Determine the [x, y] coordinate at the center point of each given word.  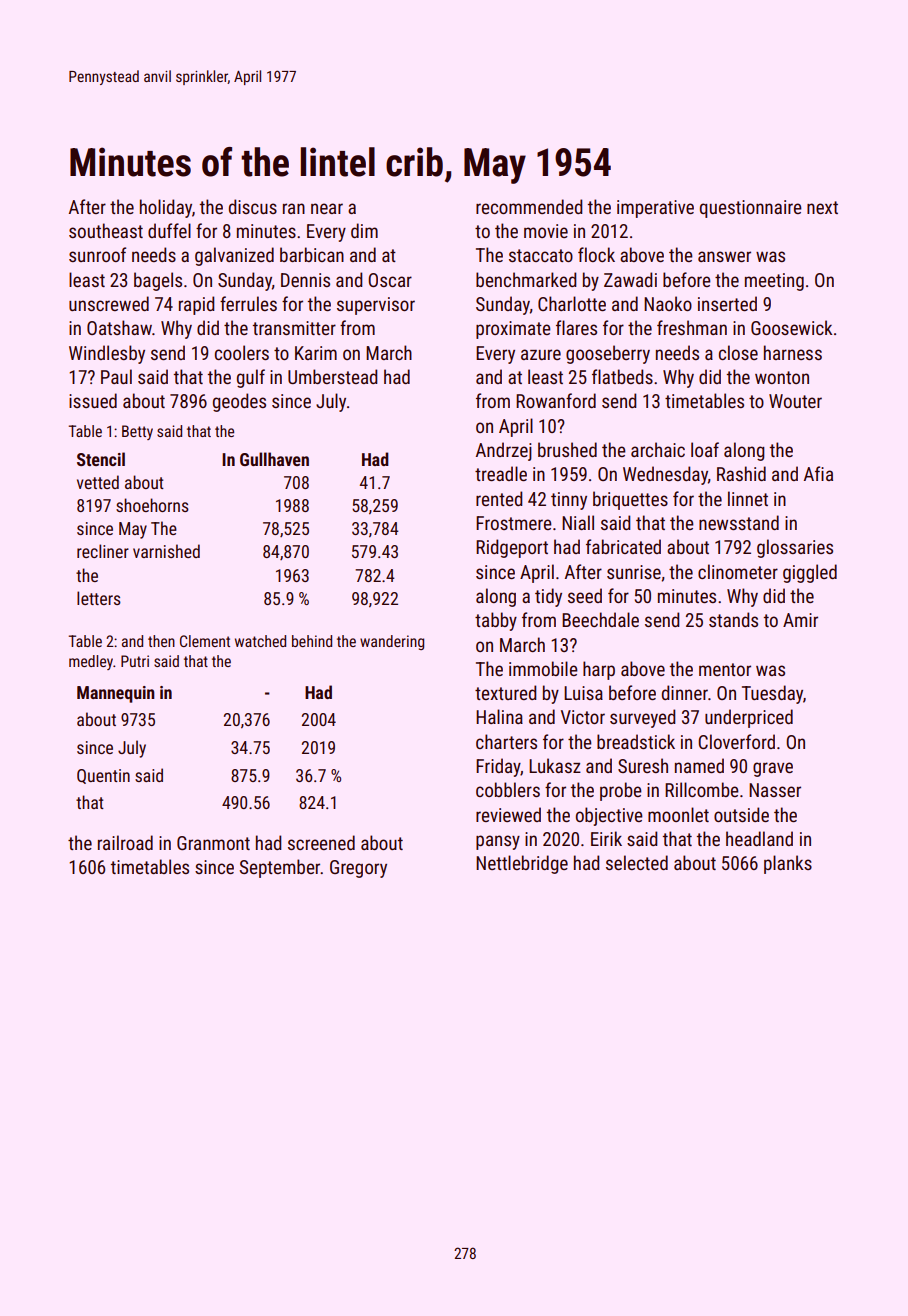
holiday [166, 208]
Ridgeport [512, 548]
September [280, 868]
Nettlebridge [522, 864]
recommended [529, 206]
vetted [98, 482]
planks [788, 864]
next [822, 207]
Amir [800, 620]
